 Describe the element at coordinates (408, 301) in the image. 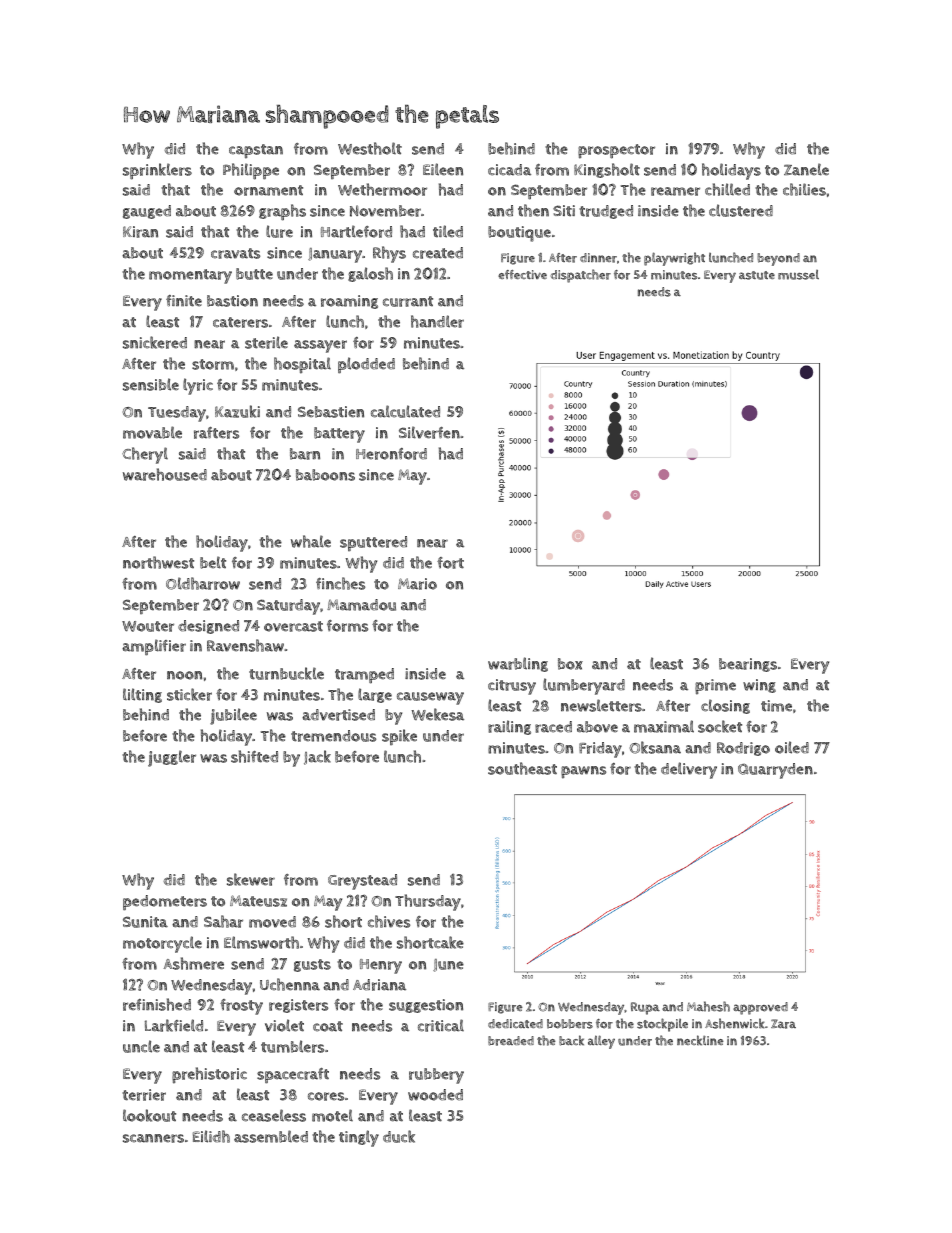

I see `currant` at that location.
